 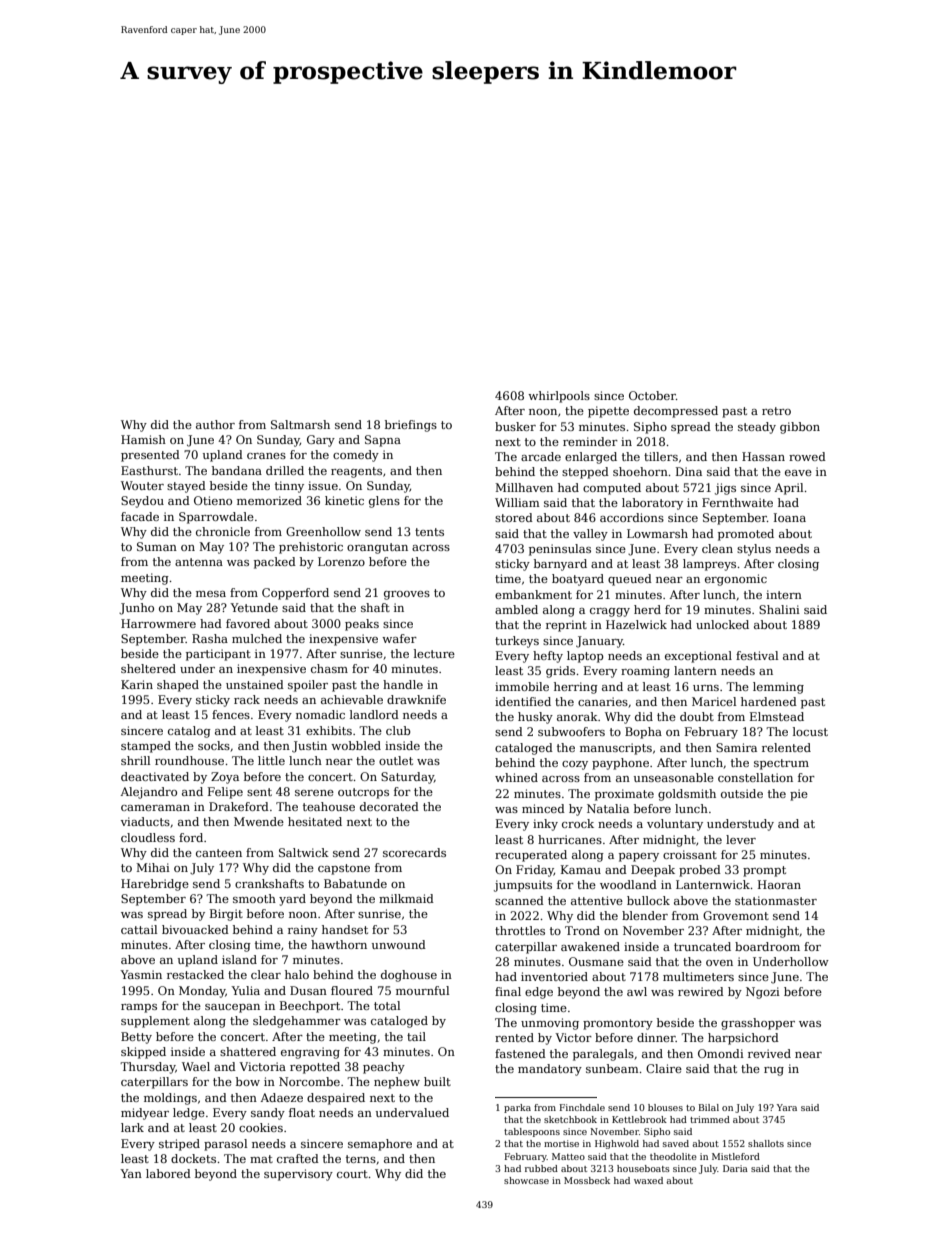 I want to click on total, so click(x=387, y=1005).
